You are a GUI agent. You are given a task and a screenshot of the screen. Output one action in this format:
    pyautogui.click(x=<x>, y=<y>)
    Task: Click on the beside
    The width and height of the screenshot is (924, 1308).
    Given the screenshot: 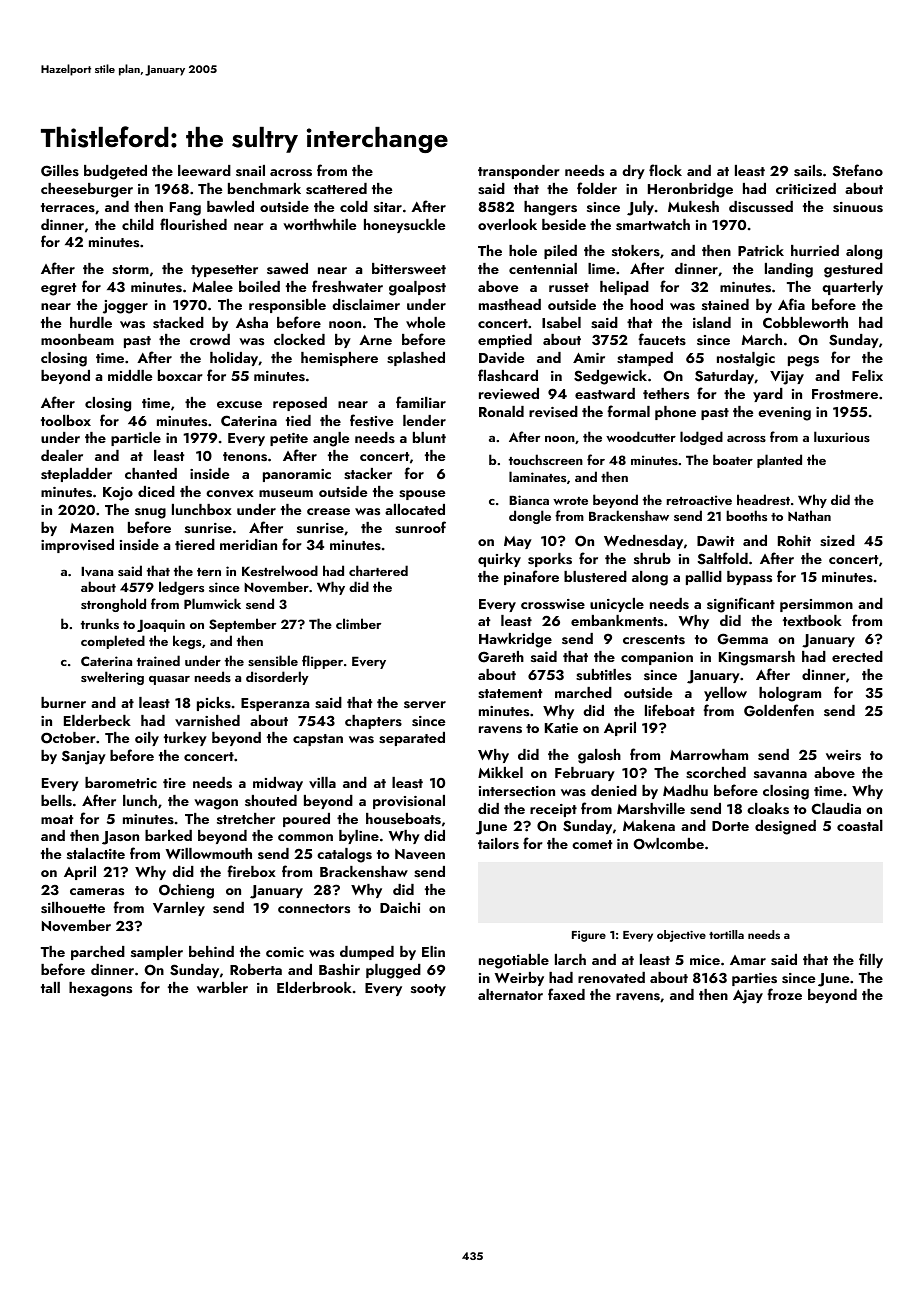 What is the action you would take?
    pyautogui.click(x=564, y=224)
